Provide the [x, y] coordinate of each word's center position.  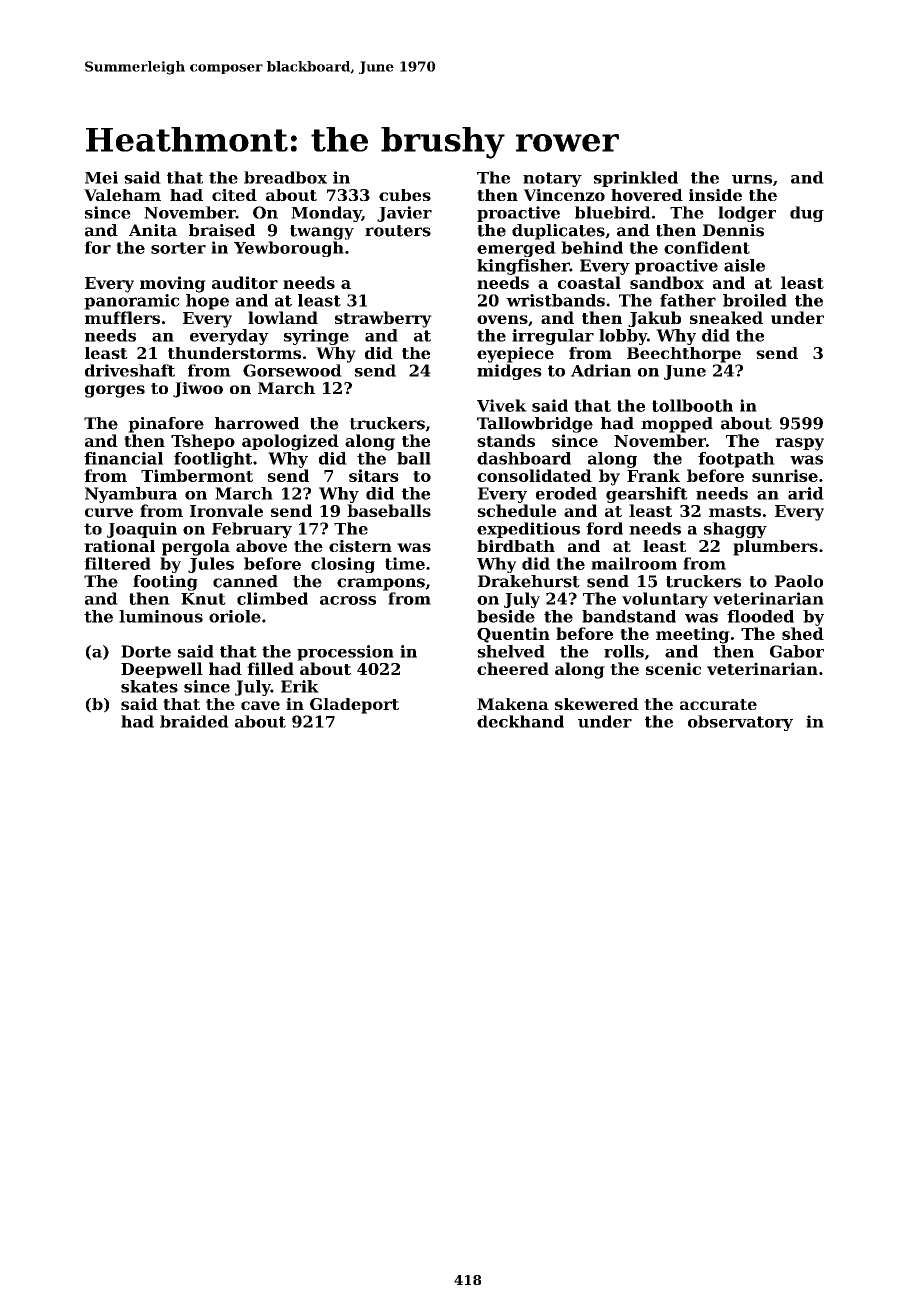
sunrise [785, 475]
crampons [381, 584]
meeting [693, 635]
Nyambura [131, 495]
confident [707, 247]
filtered [117, 563]
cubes [405, 195]
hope [207, 302]
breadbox [285, 177]
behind [592, 247]
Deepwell [162, 670]
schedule [516, 510]
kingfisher [523, 267]
